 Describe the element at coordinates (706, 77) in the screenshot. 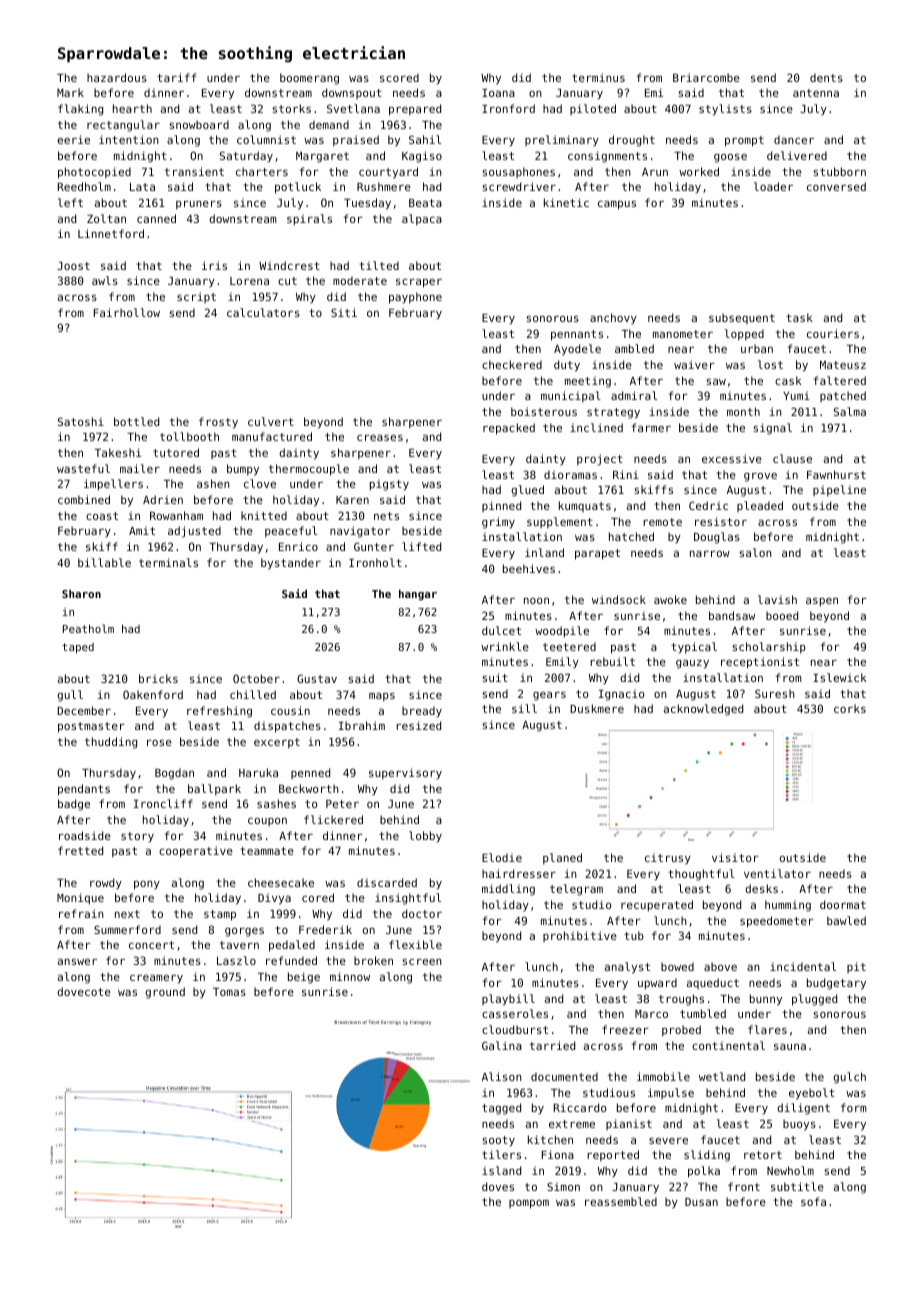

I see `Briarcombe` at that location.
